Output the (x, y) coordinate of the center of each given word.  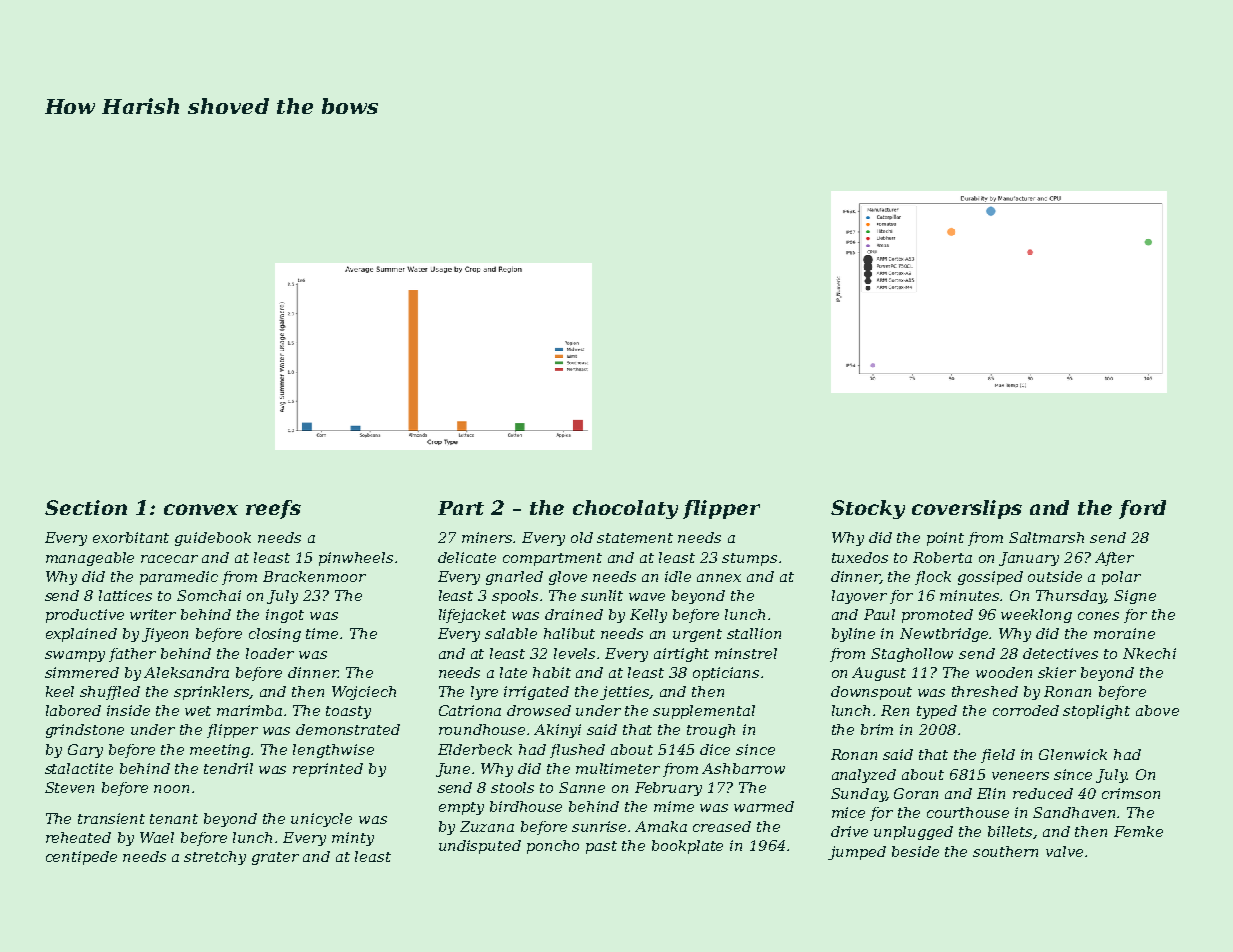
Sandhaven (1074, 812)
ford (1142, 509)
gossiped (990, 578)
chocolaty (625, 509)
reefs (273, 509)
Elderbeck (475, 749)
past (601, 847)
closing (275, 635)
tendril (228, 768)
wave (647, 597)
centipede (81, 858)
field (998, 756)
